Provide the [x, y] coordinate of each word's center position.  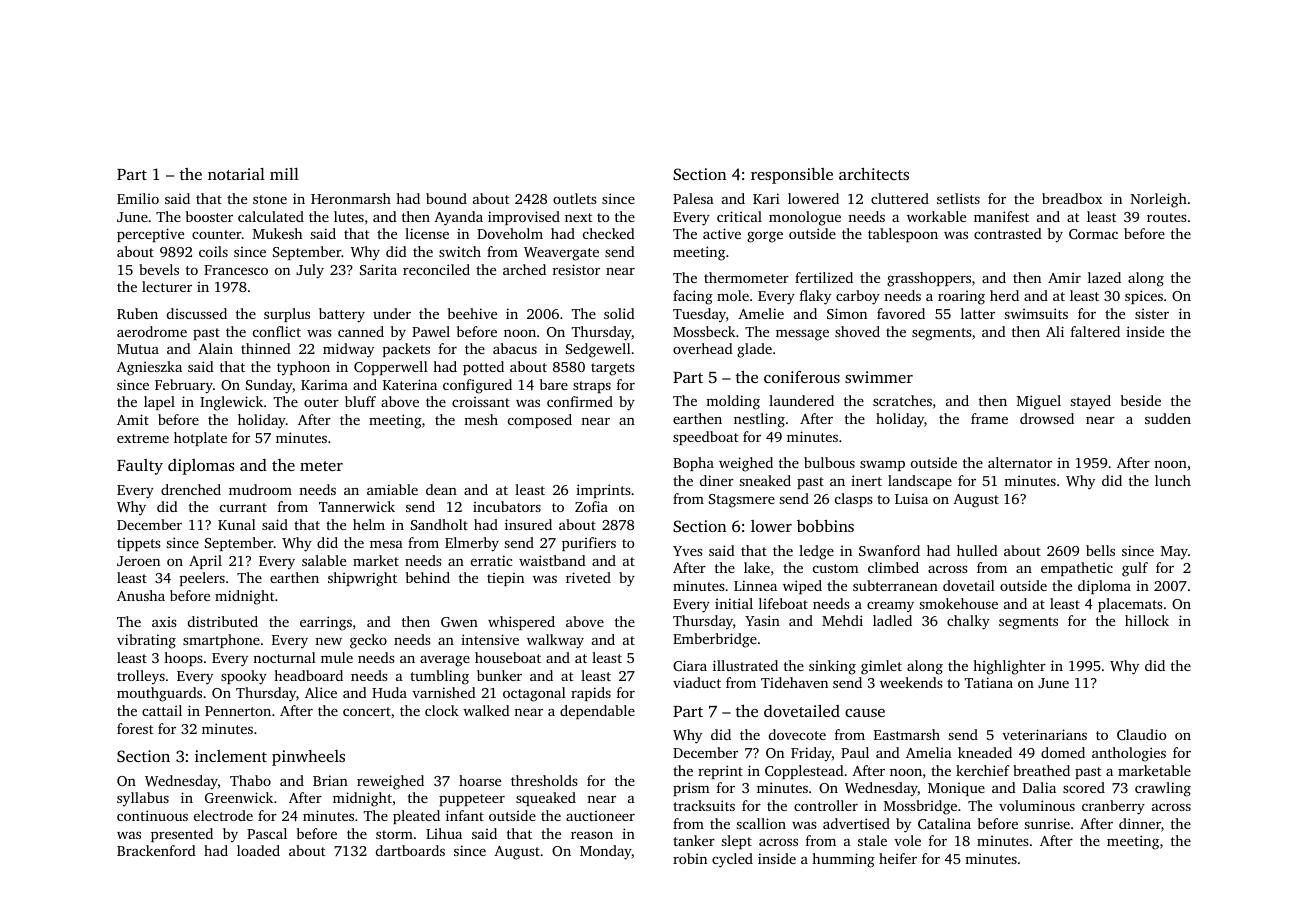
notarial [236, 174]
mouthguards [159, 694]
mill [284, 174]
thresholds [544, 780]
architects [874, 173]
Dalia [1039, 787]
